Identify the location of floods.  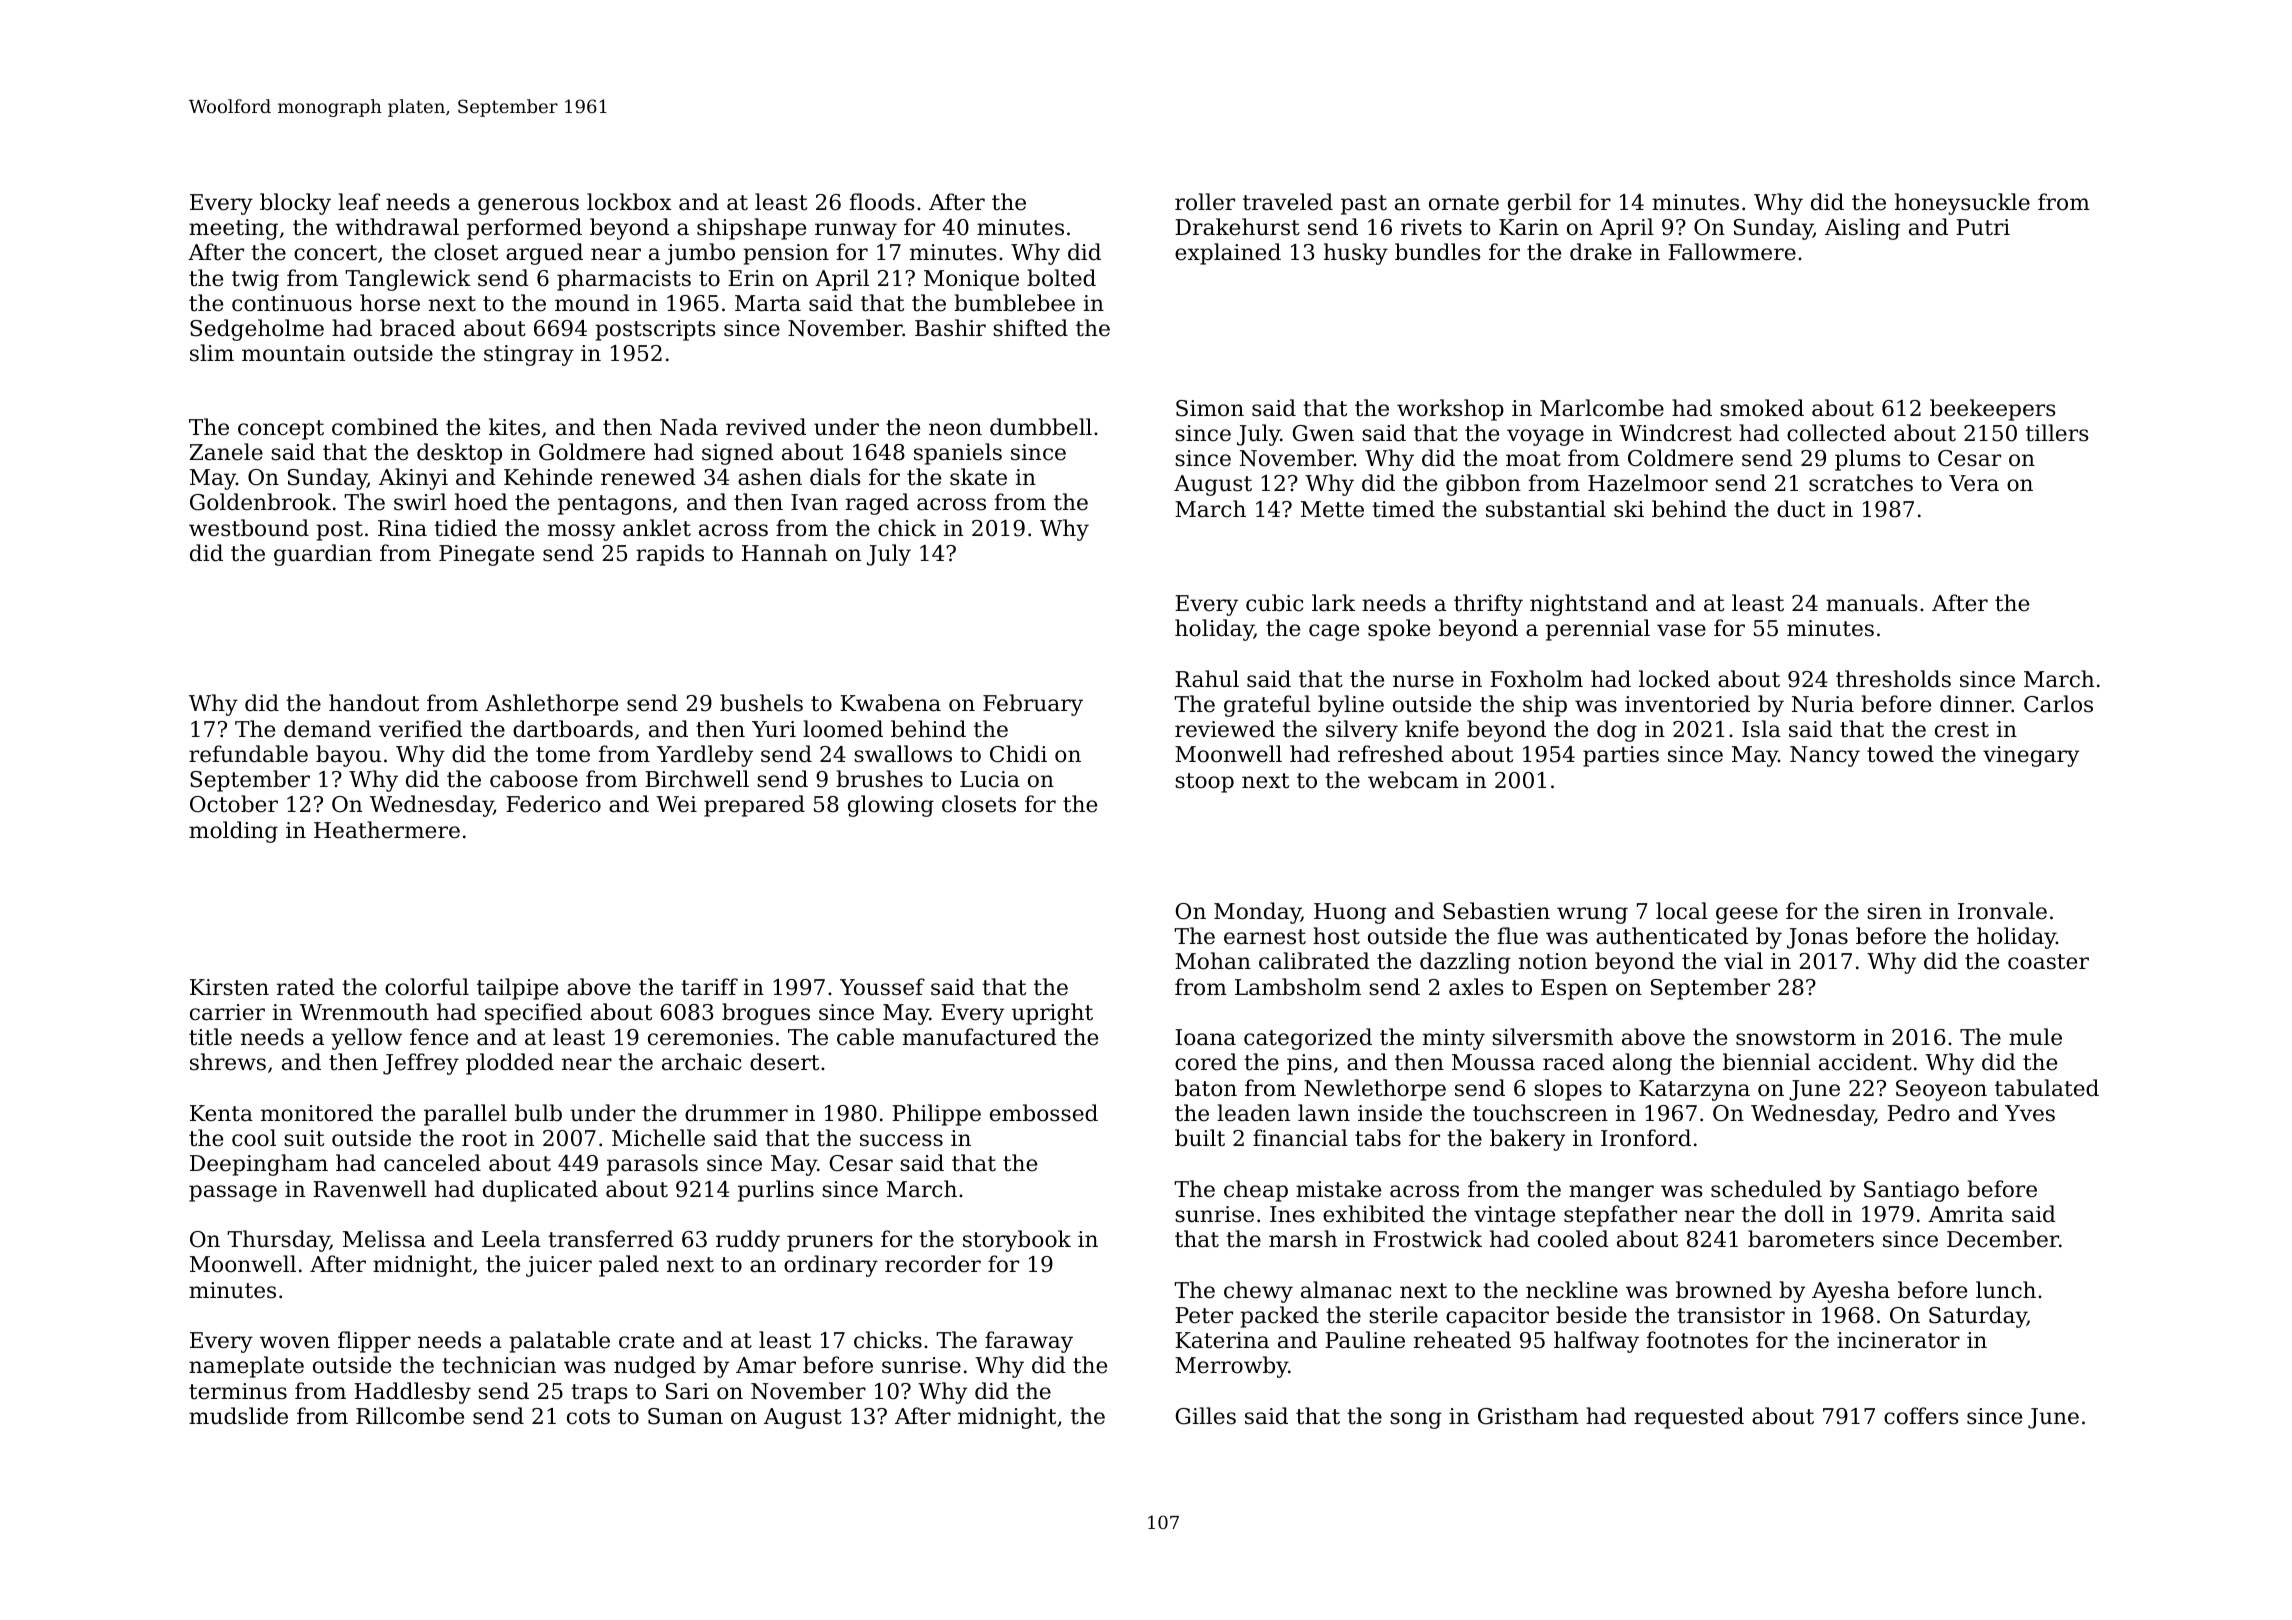
(882, 202).
